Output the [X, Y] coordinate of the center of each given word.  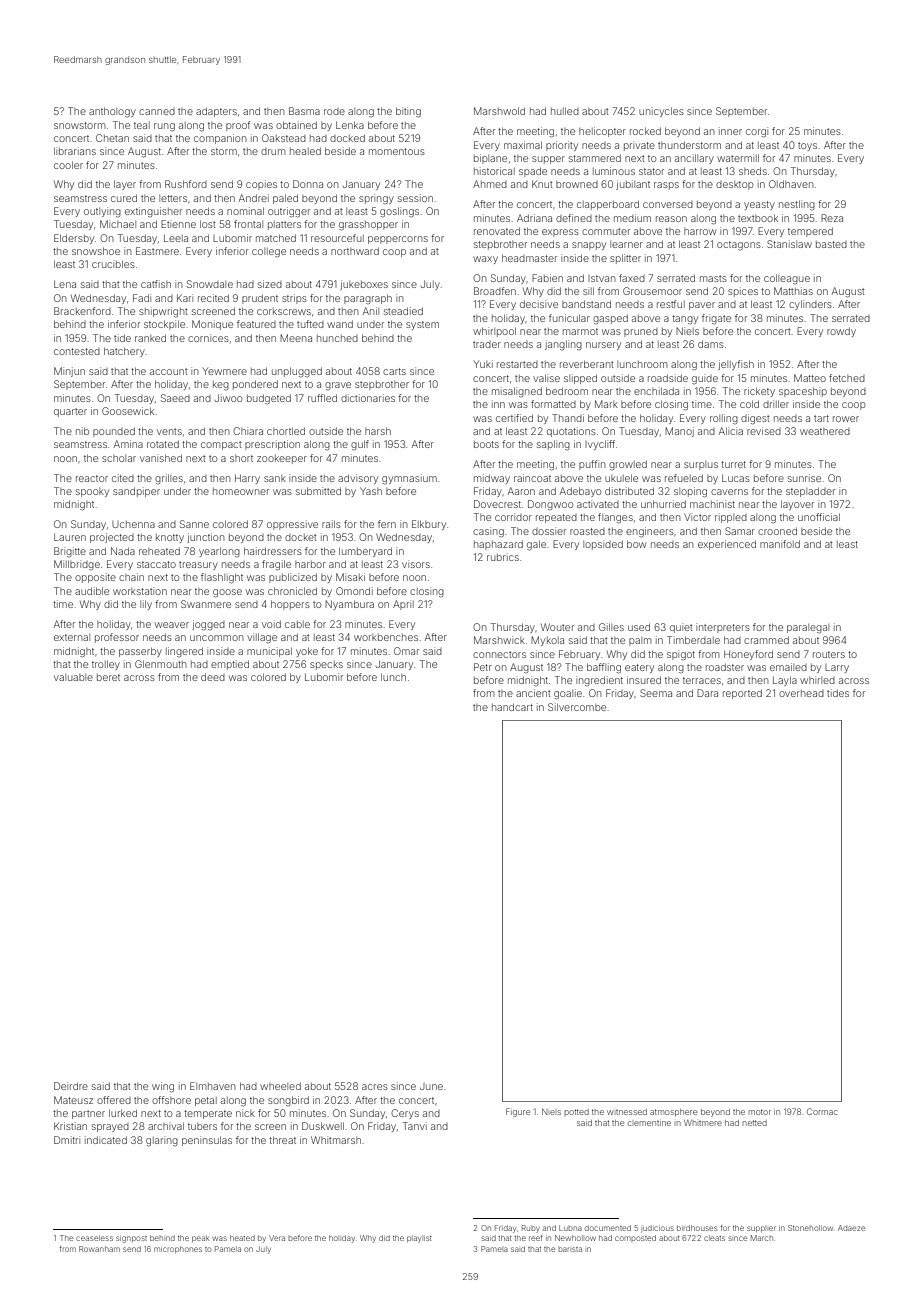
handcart [512, 707]
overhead [801, 693]
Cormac [822, 1111]
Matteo [810, 378]
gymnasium [409, 479]
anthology [112, 112]
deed [213, 677]
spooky [92, 492]
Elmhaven [212, 1086]
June [431, 1086]
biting [408, 112]
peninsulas [207, 1141]
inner [730, 131]
